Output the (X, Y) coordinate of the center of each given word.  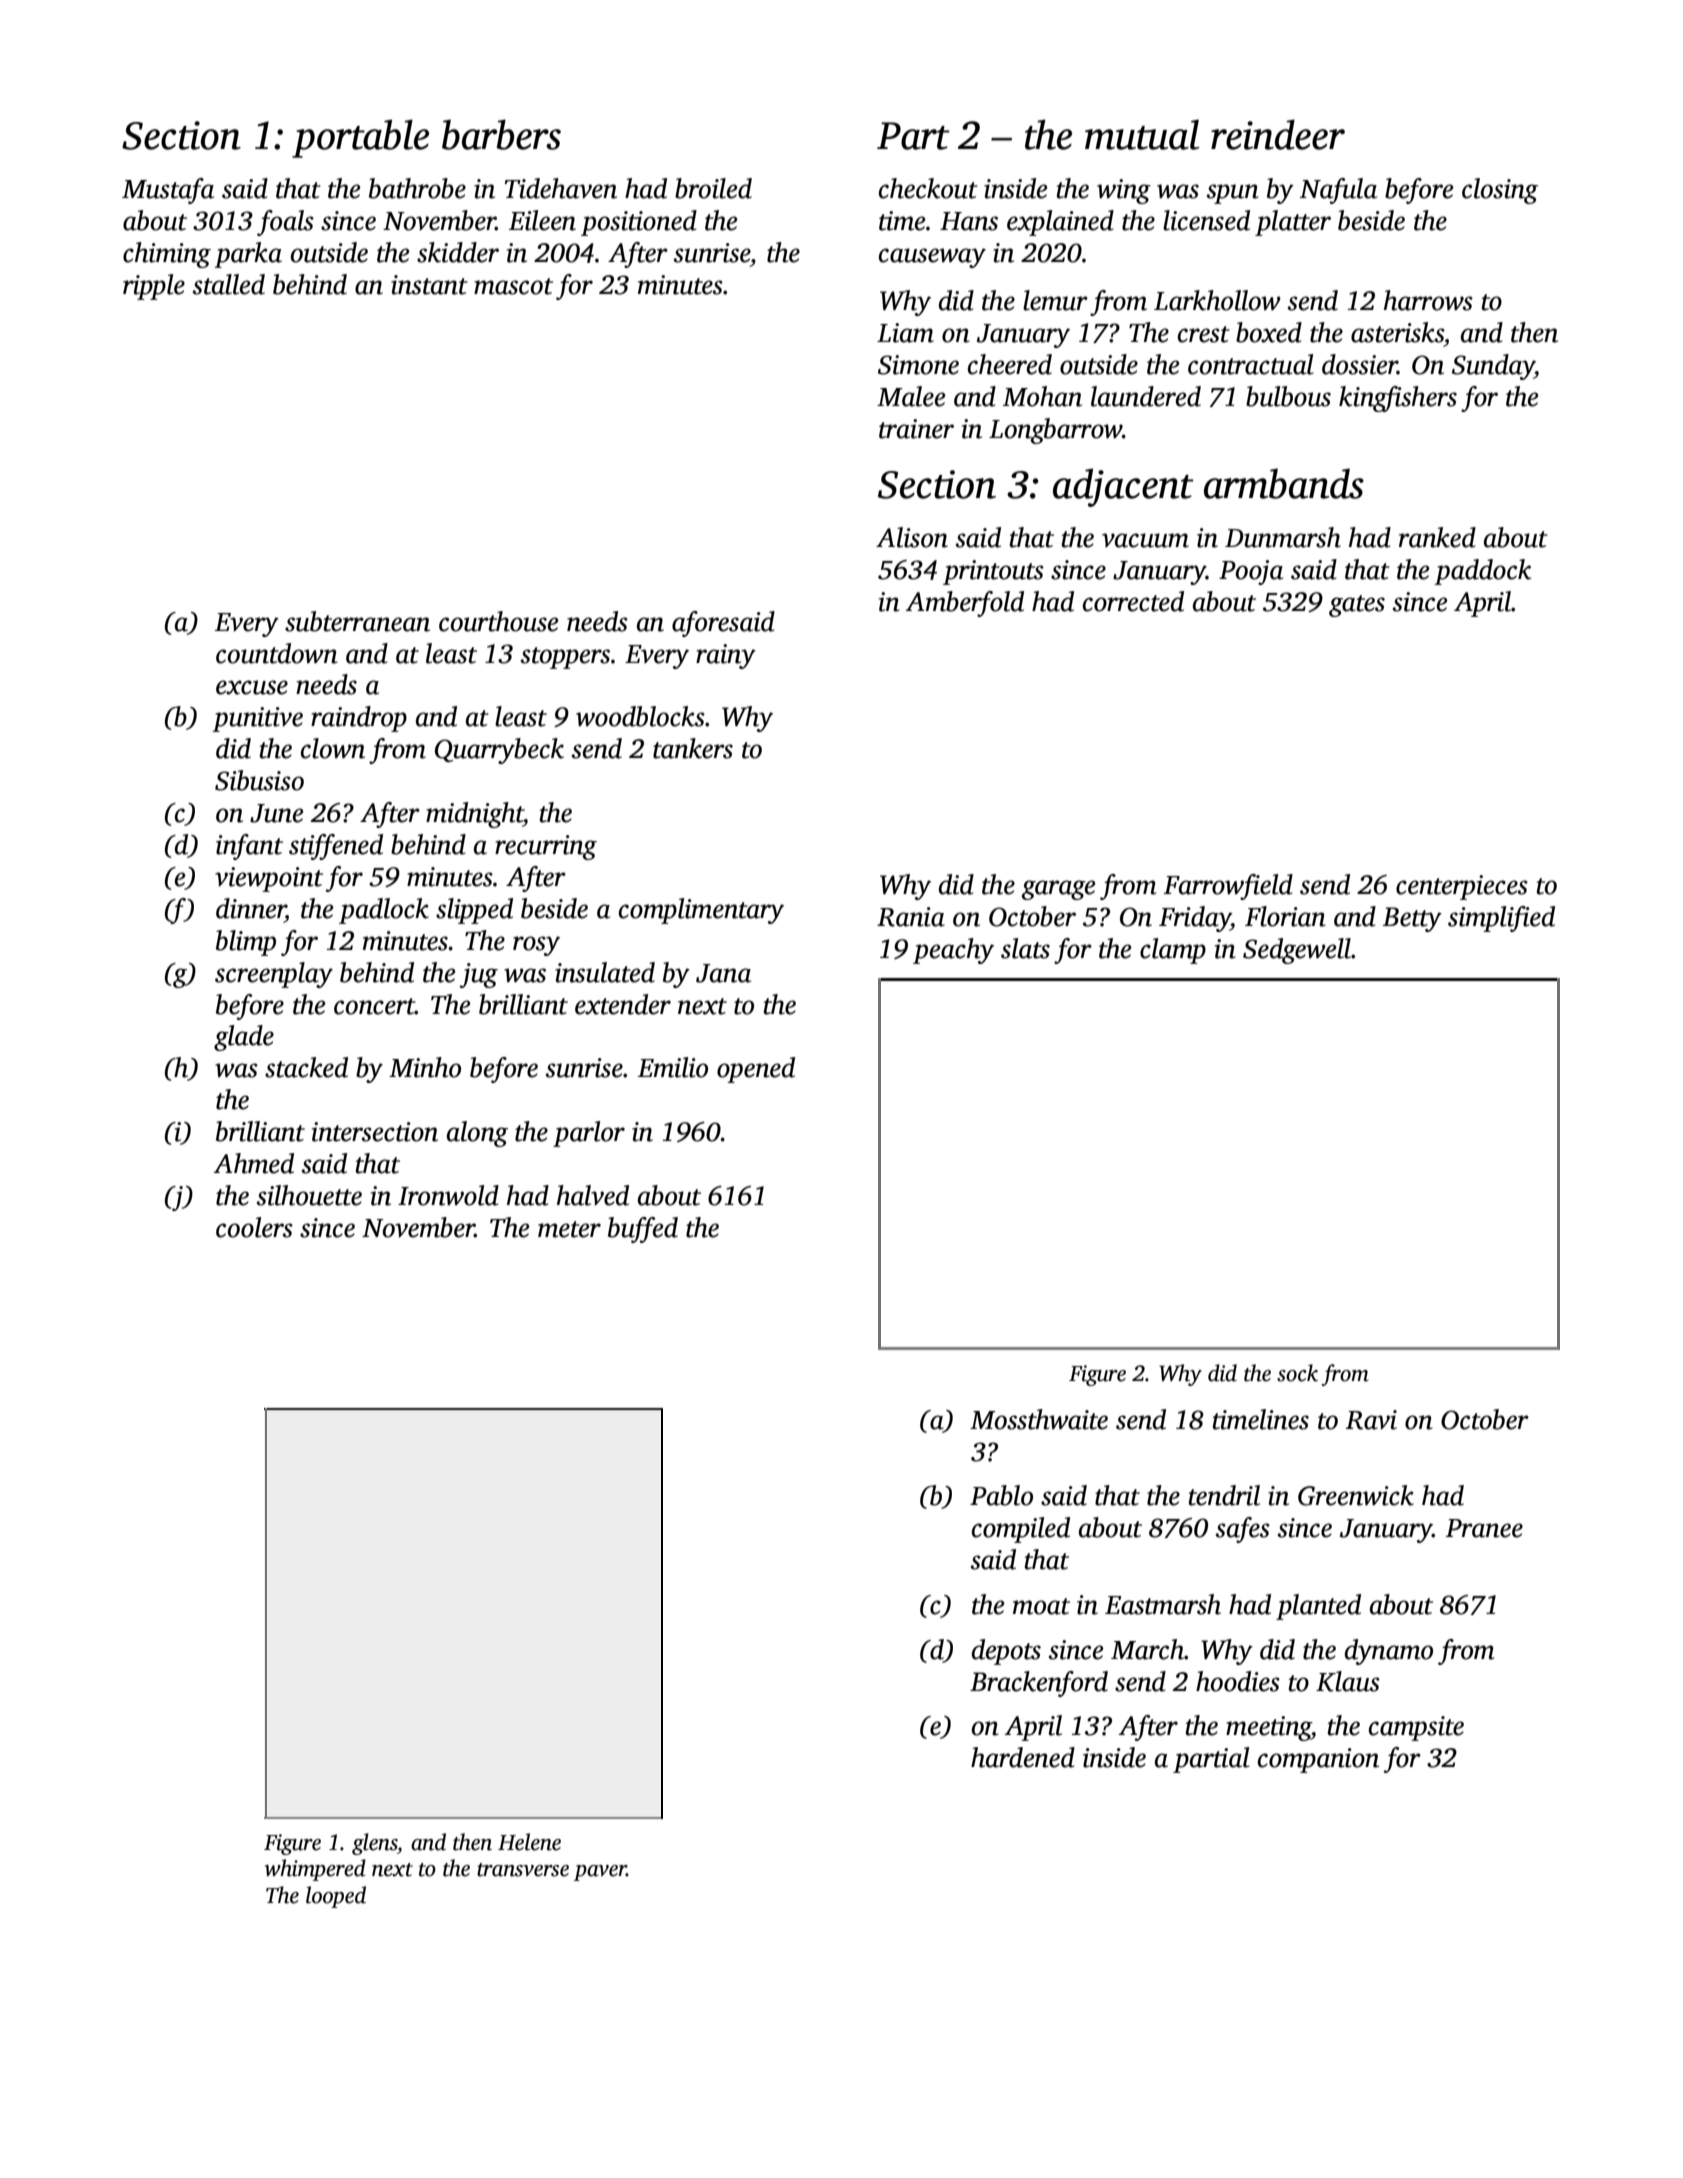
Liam (905, 333)
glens (374, 1844)
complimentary (701, 911)
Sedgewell (1297, 951)
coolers (254, 1227)
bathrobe (417, 188)
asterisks (1397, 332)
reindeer (1278, 134)
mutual (1142, 134)
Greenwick (1356, 1495)
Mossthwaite (1039, 1419)
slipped (474, 911)
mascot (513, 286)
